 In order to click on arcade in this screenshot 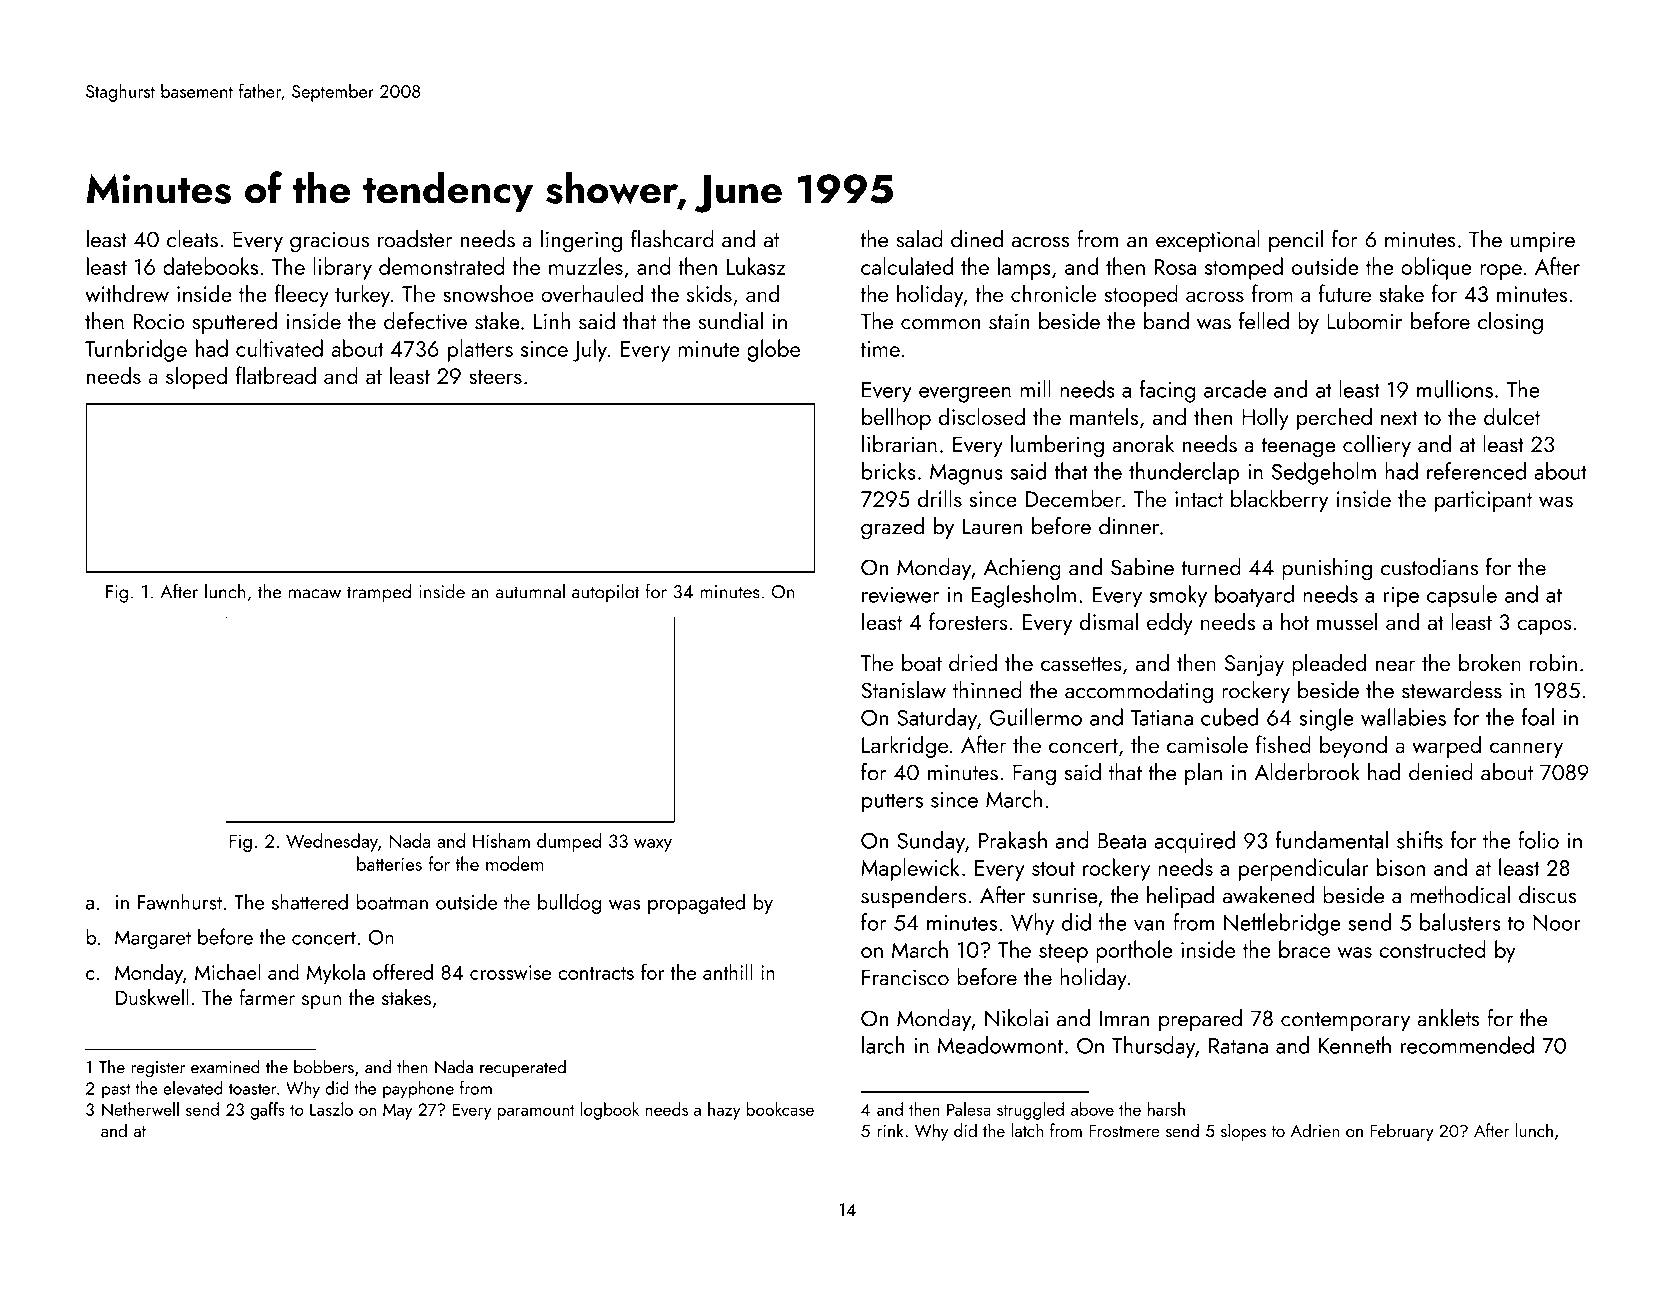, I will do `click(1235, 389)`.
